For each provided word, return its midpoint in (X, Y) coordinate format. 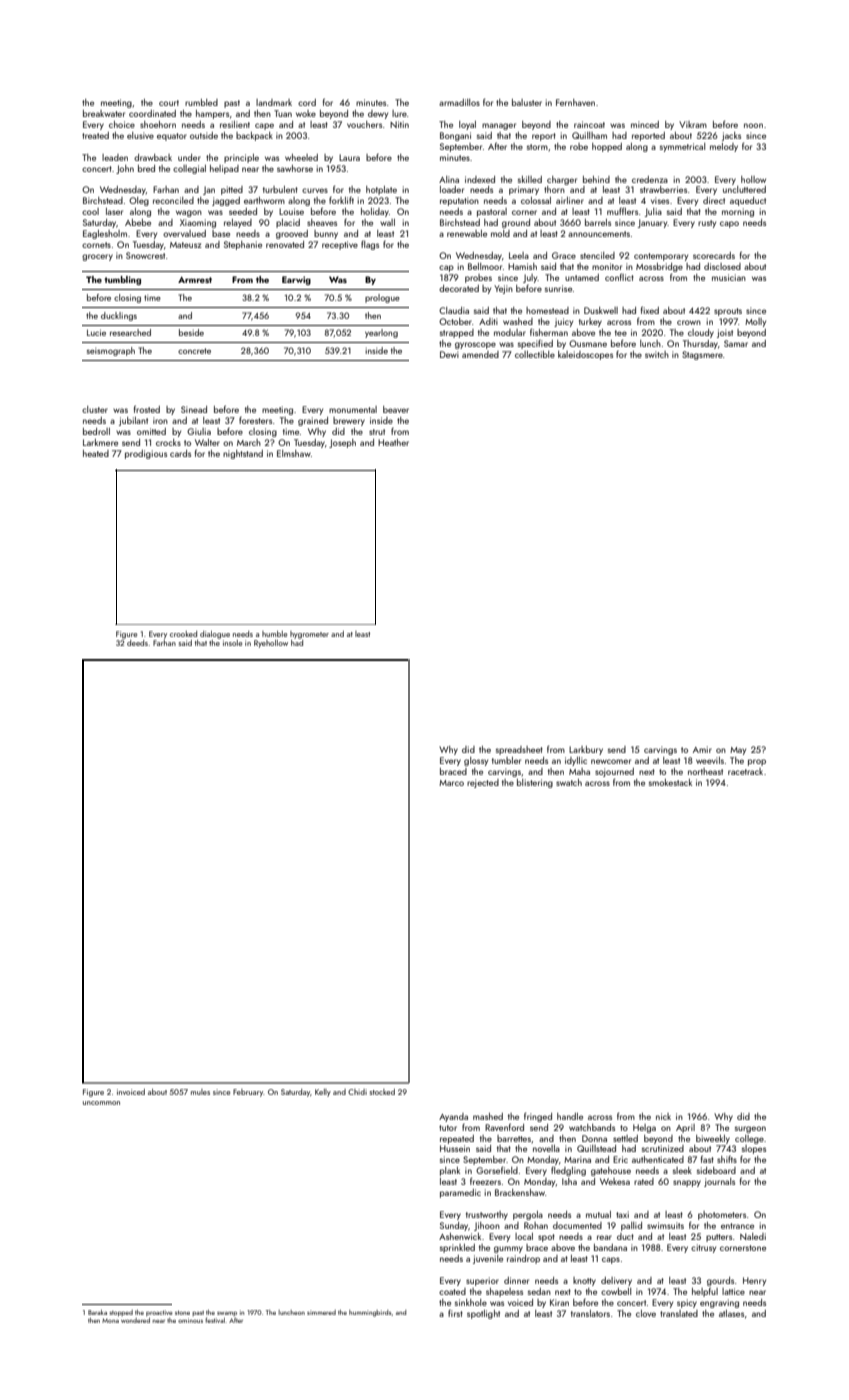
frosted (147, 409)
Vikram (693, 124)
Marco (451, 783)
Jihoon (487, 1226)
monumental (353, 409)
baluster (527, 102)
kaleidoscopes (585, 355)
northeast (705, 771)
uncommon (101, 1103)
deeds (137, 643)
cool (90, 211)
